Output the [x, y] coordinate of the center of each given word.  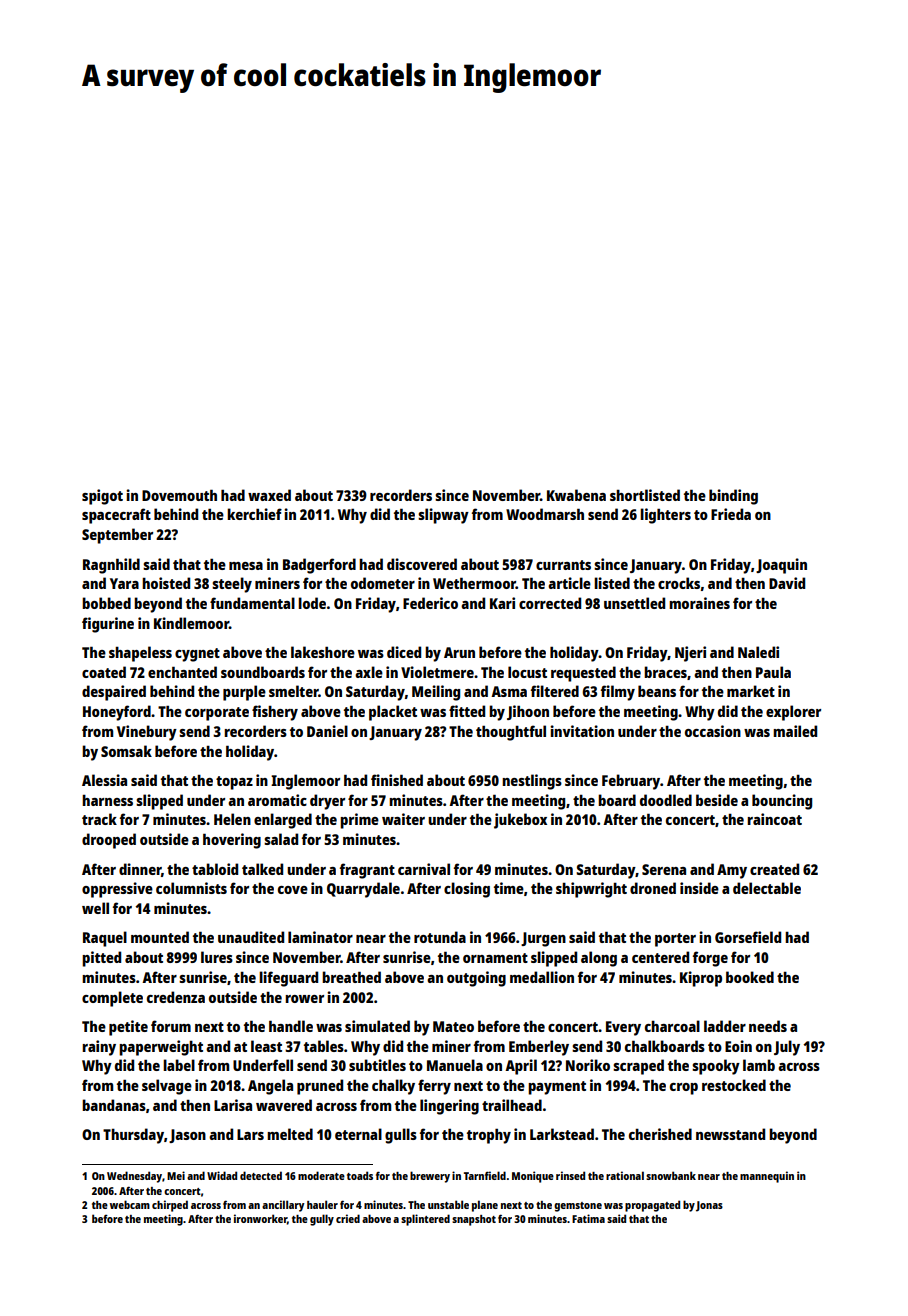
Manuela [455, 1065]
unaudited [251, 937]
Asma [509, 691]
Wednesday [134, 1177]
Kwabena [576, 495]
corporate [217, 714]
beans [657, 691]
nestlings [532, 782]
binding [733, 497]
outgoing [476, 979]
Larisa [233, 1105]
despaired [114, 693]
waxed [269, 495]
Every [623, 1028]
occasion [713, 731]
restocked [734, 1085]
